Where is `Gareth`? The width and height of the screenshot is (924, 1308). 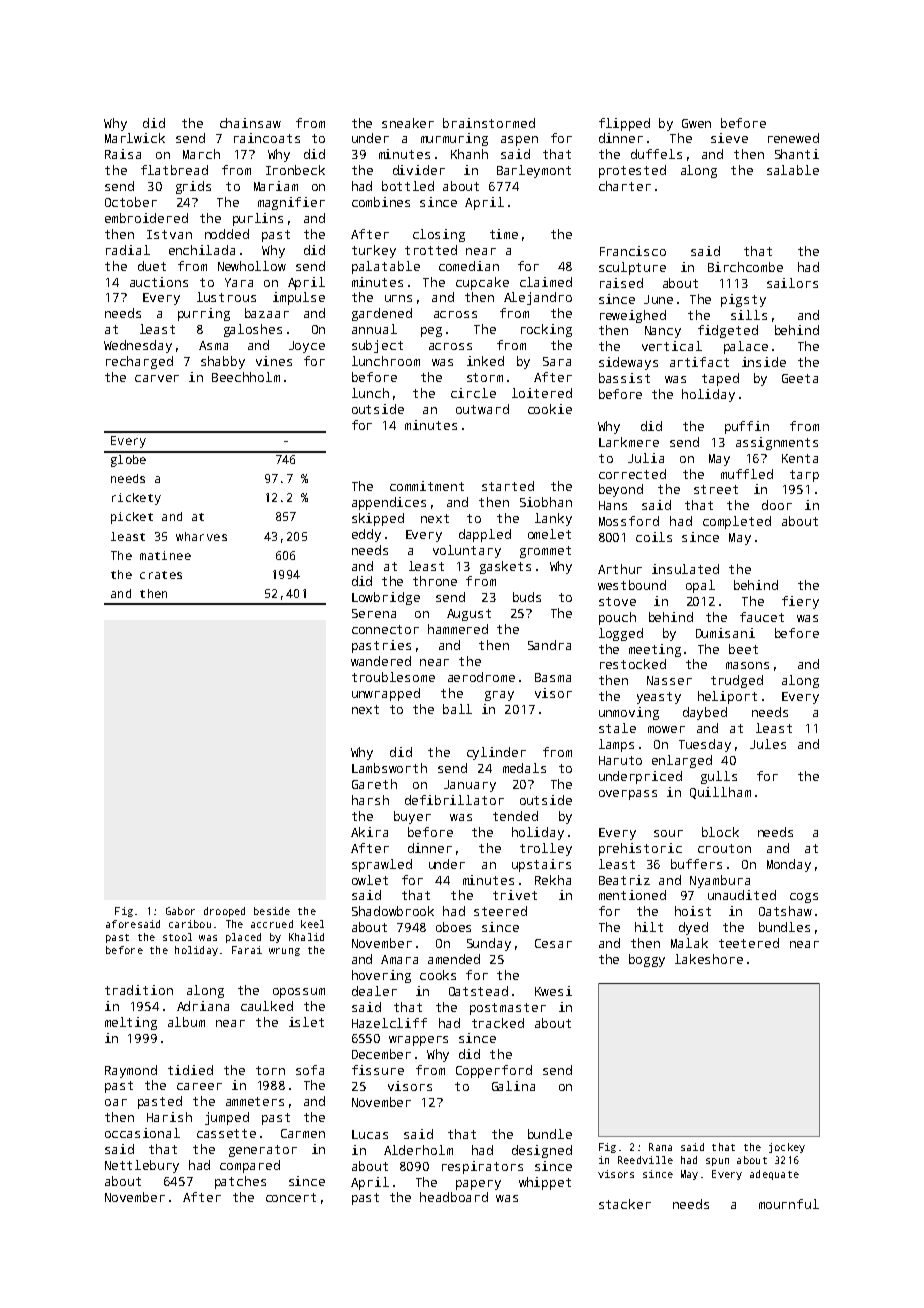 Gareth is located at coordinates (374, 784).
